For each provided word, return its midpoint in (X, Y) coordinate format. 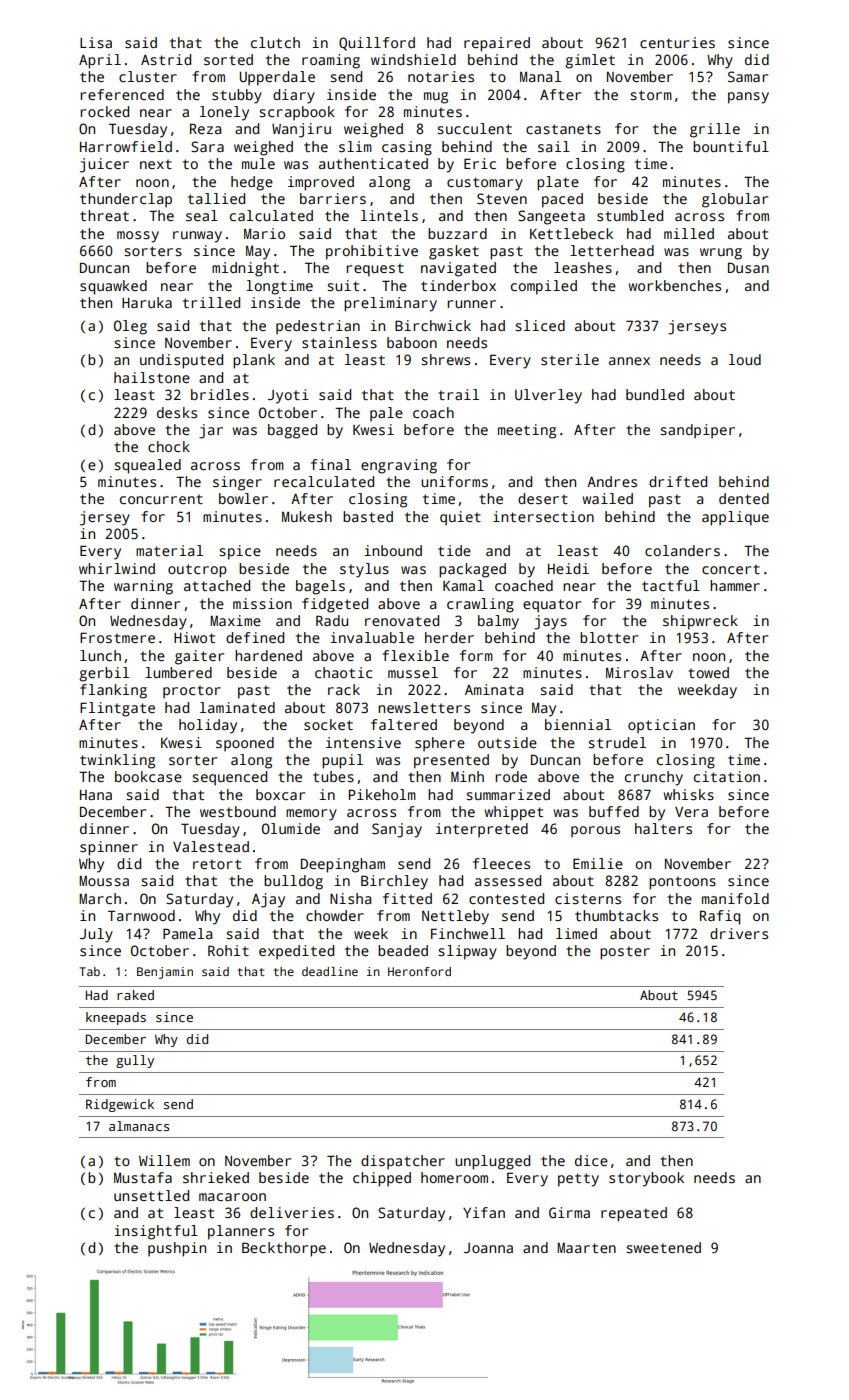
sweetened (663, 1247)
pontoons (682, 883)
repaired (497, 44)
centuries (677, 42)
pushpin (177, 1249)
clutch (275, 42)
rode (511, 776)
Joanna (488, 1248)
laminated (237, 707)
